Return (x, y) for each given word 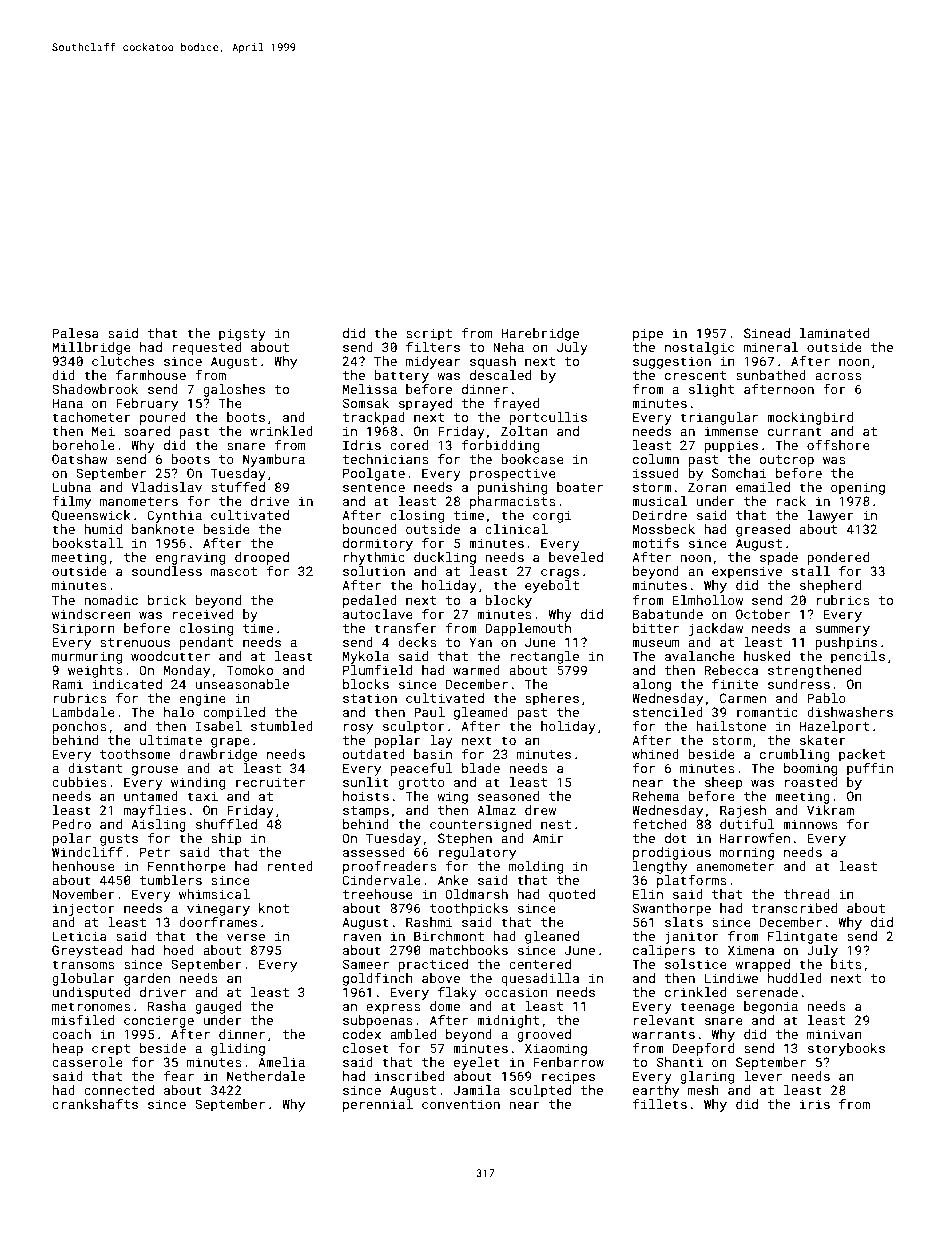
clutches (123, 361)
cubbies (79, 782)
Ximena (751, 950)
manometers (139, 501)
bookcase (532, 459)
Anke (453, 880)
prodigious (672, 853)
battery (401, 376)
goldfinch (378, 979)
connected (119, 1090)
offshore (838, 445)
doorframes (218, 922)
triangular (719, 418)
